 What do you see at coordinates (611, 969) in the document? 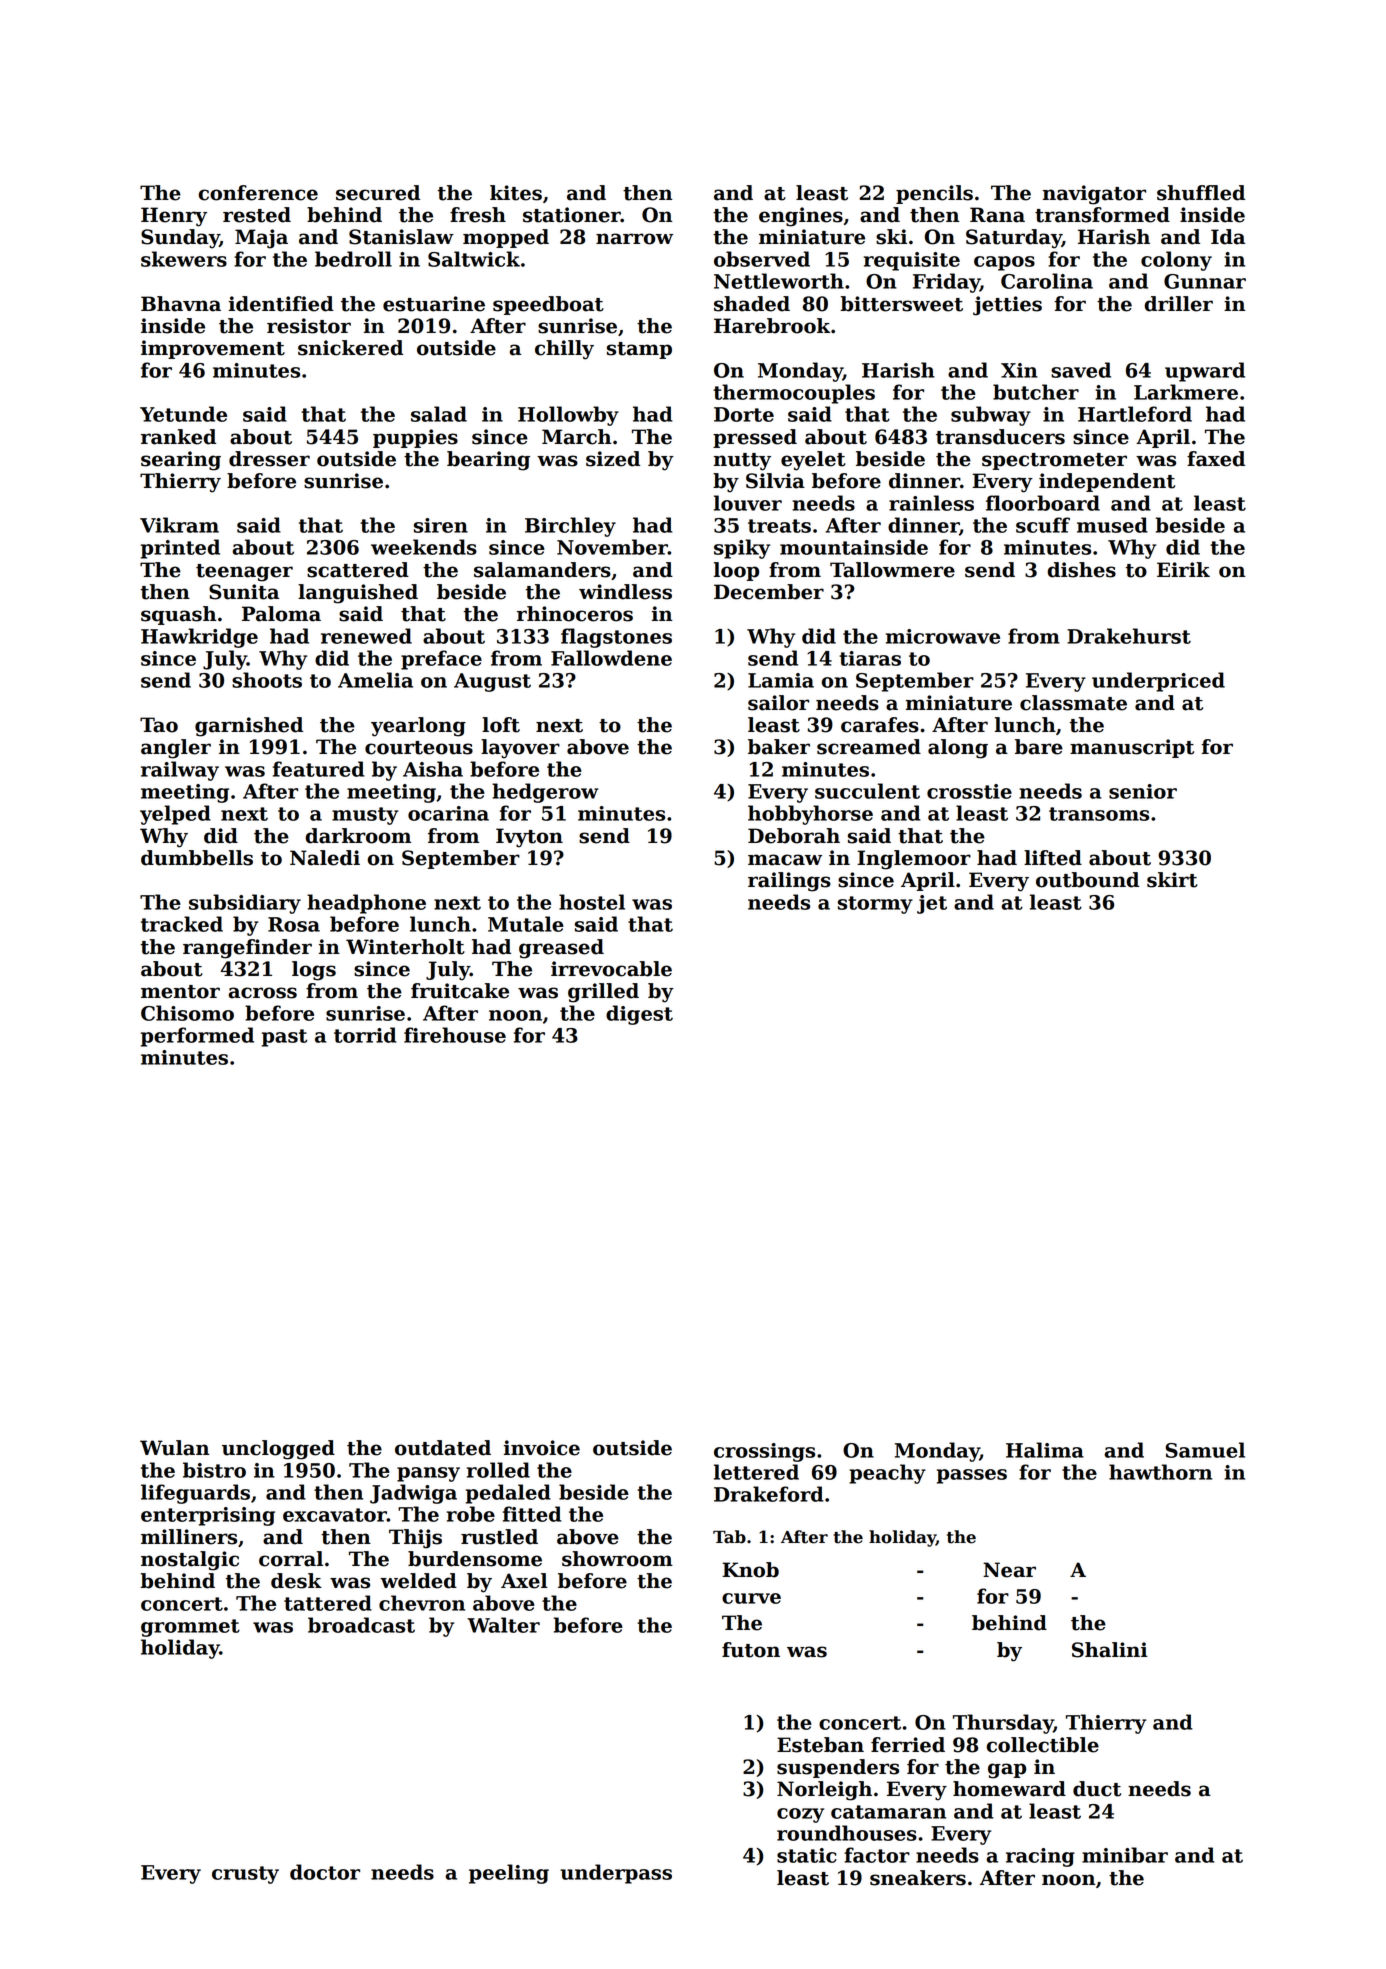
I see `irrevocable` at bounding box center [611, 969].
